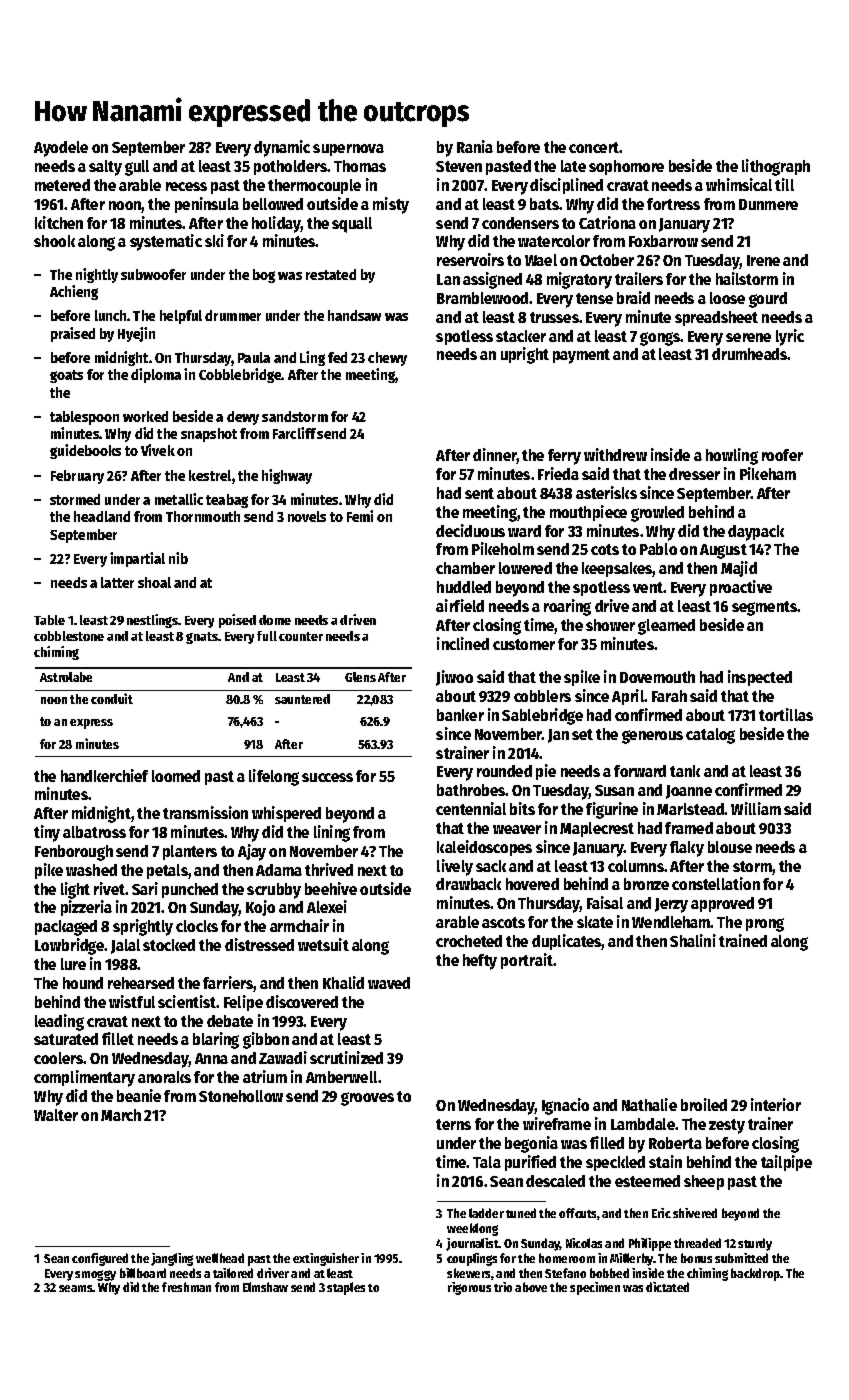 The image size is (849, 1400). What do you see at coordinates (531, 1144) in the page?
I see `begonia` at bounding box center [531, 1144].
